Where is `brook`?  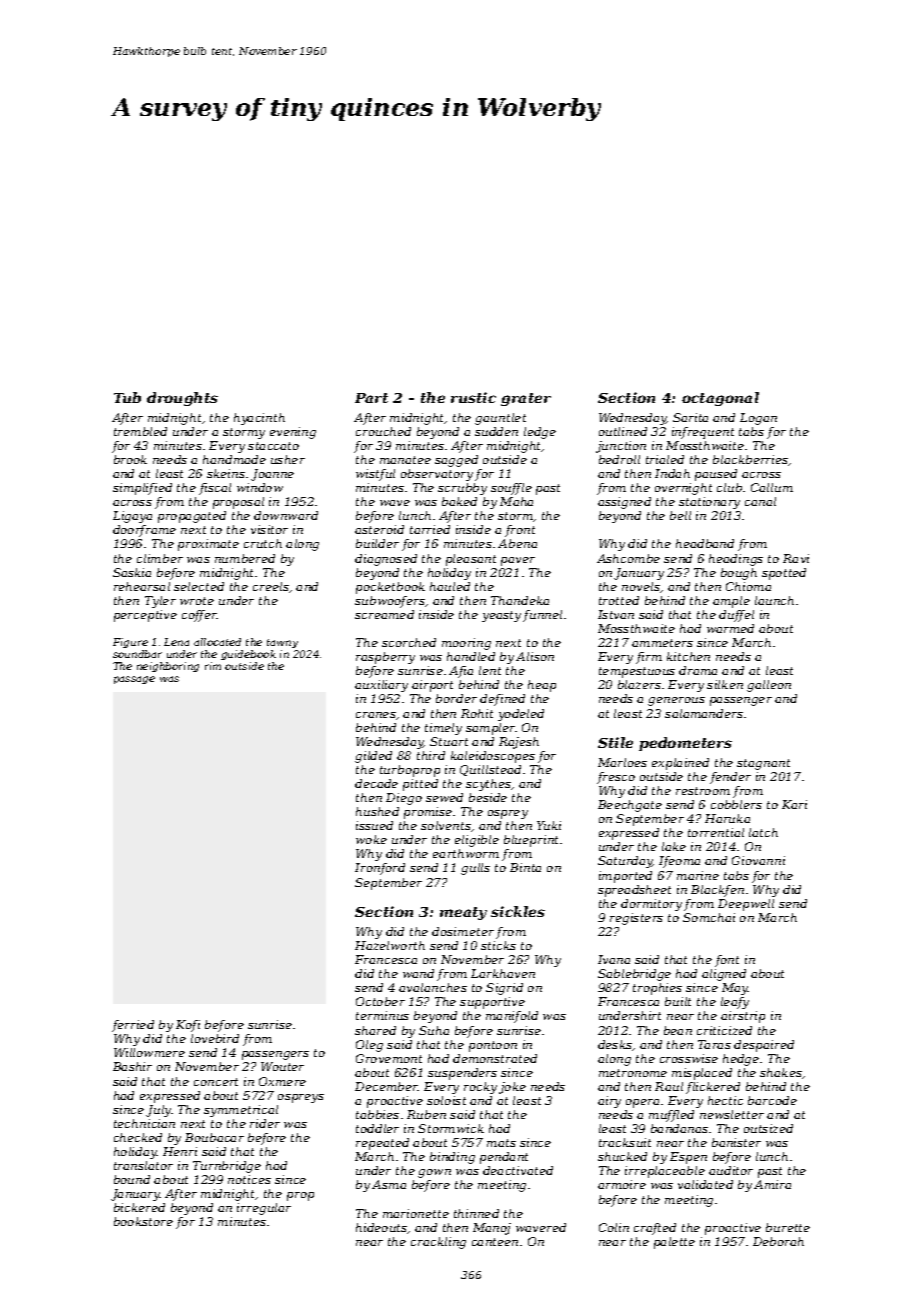
brook is located at coordinates (130, 459).
